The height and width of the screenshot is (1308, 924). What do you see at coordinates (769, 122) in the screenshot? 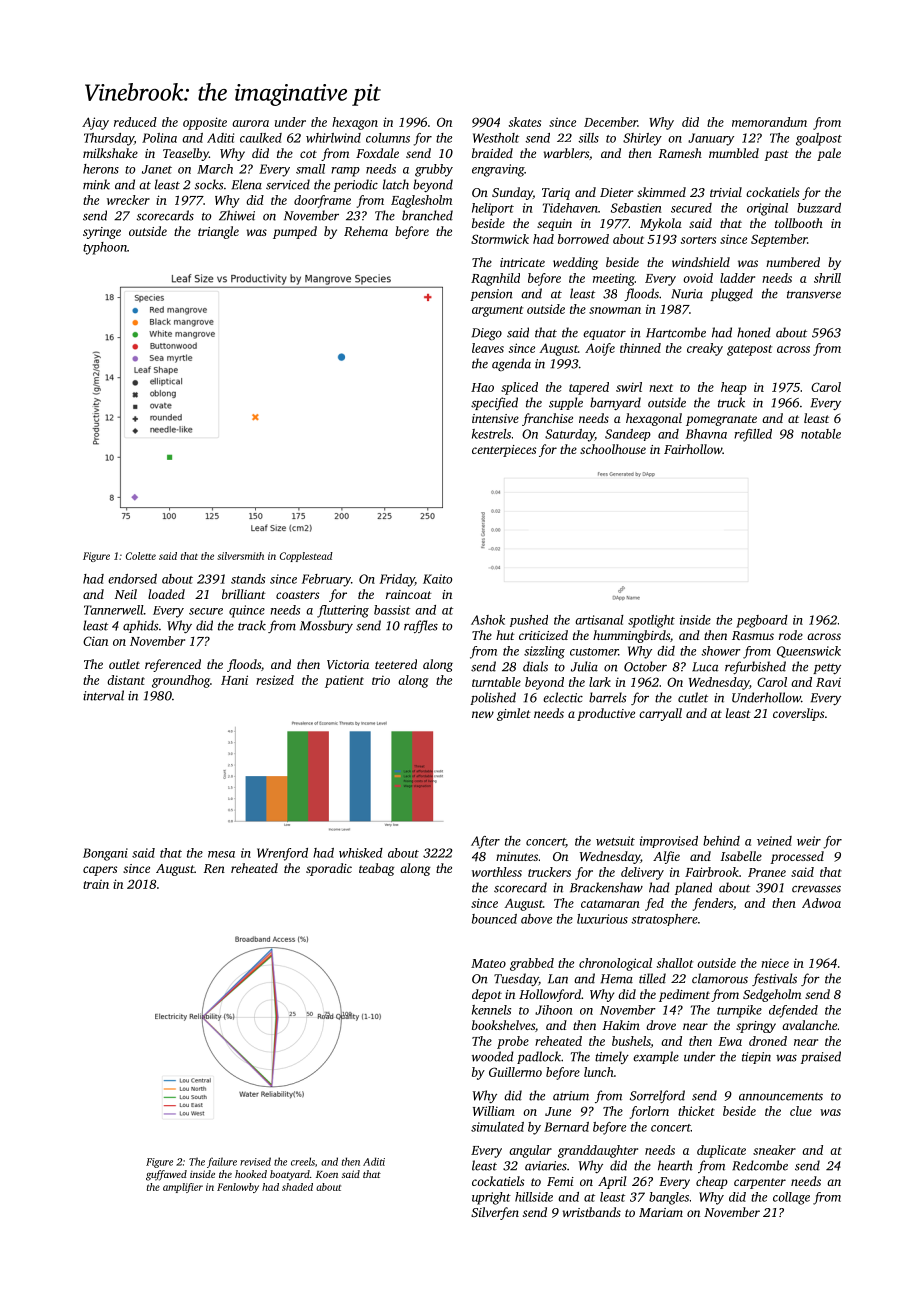
I see `memorandum` at bounding box center [769, 122].
